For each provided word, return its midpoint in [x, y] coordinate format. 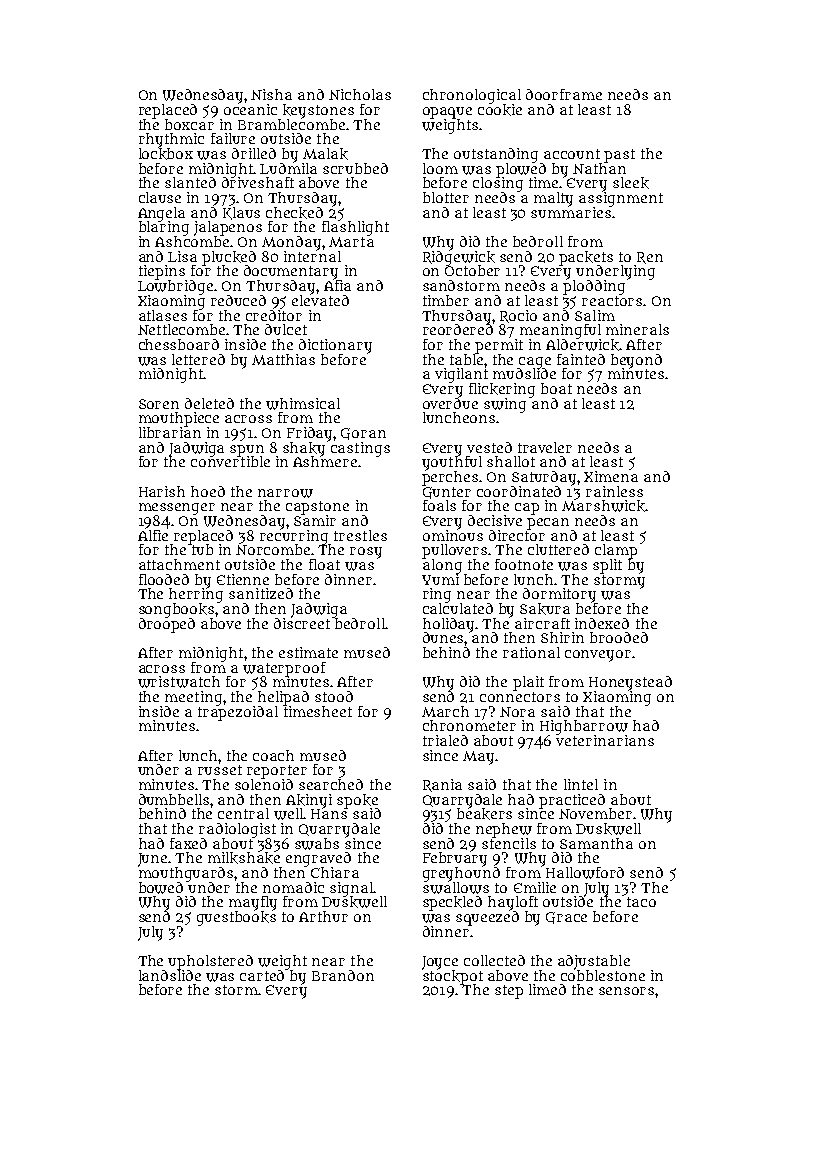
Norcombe [273, 549]
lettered [198, 359]
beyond [636, 361]
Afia [337, 285]
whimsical [303, 404]
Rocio [518, 316]
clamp [616, 551]
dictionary [335, 346]
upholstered [210, 962]
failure [233, 138]
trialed [445, 740]
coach [273, 755]
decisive [495, 520]
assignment [621, 199]
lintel [581, 784]
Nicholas [360, 94]
